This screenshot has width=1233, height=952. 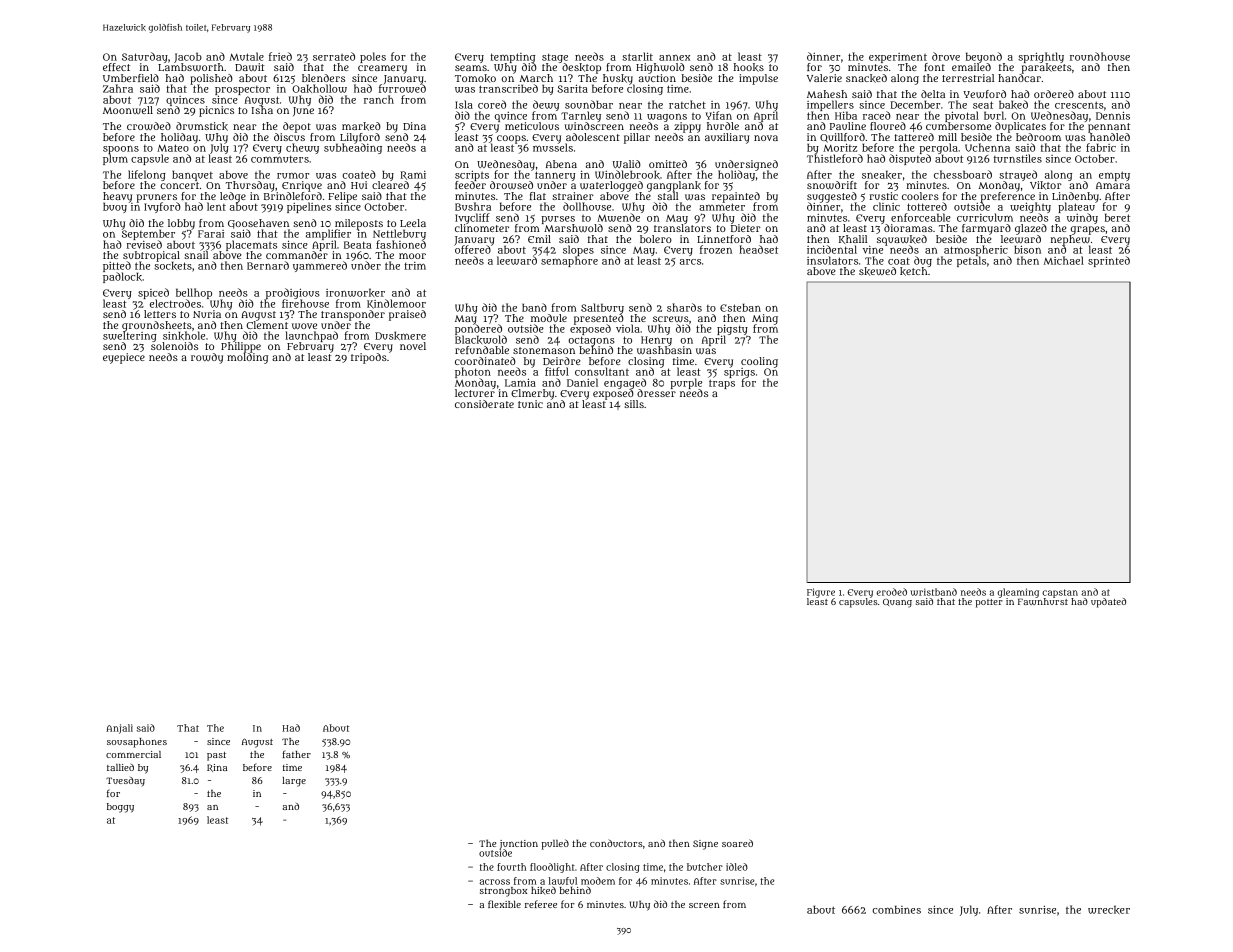 What do you see at coordinates (877, 271) in the screenshot?
I see `skewed` at bounding box center [877, 271].
